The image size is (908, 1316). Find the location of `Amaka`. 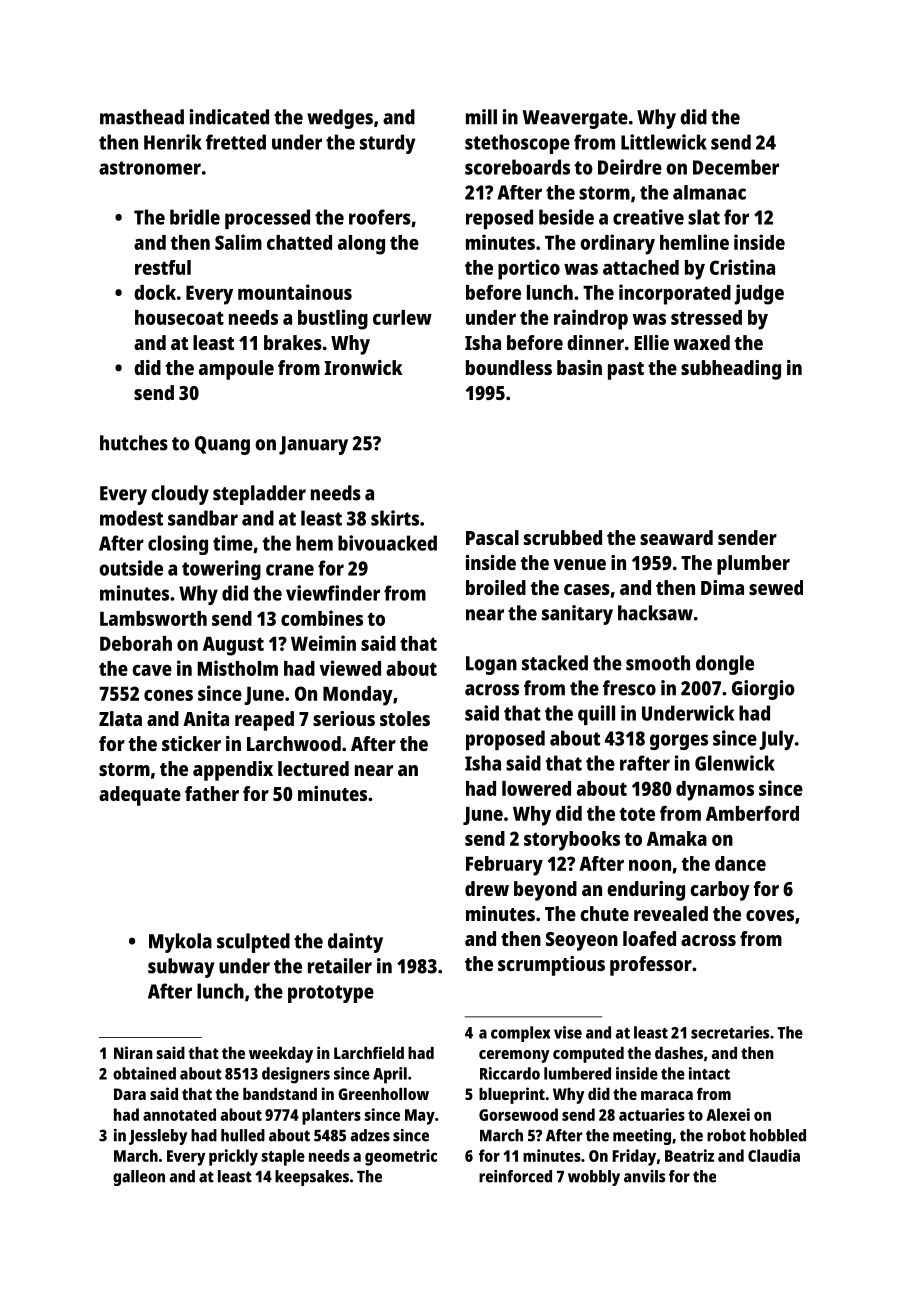

Amaka is located at coordinates (677, 838).
